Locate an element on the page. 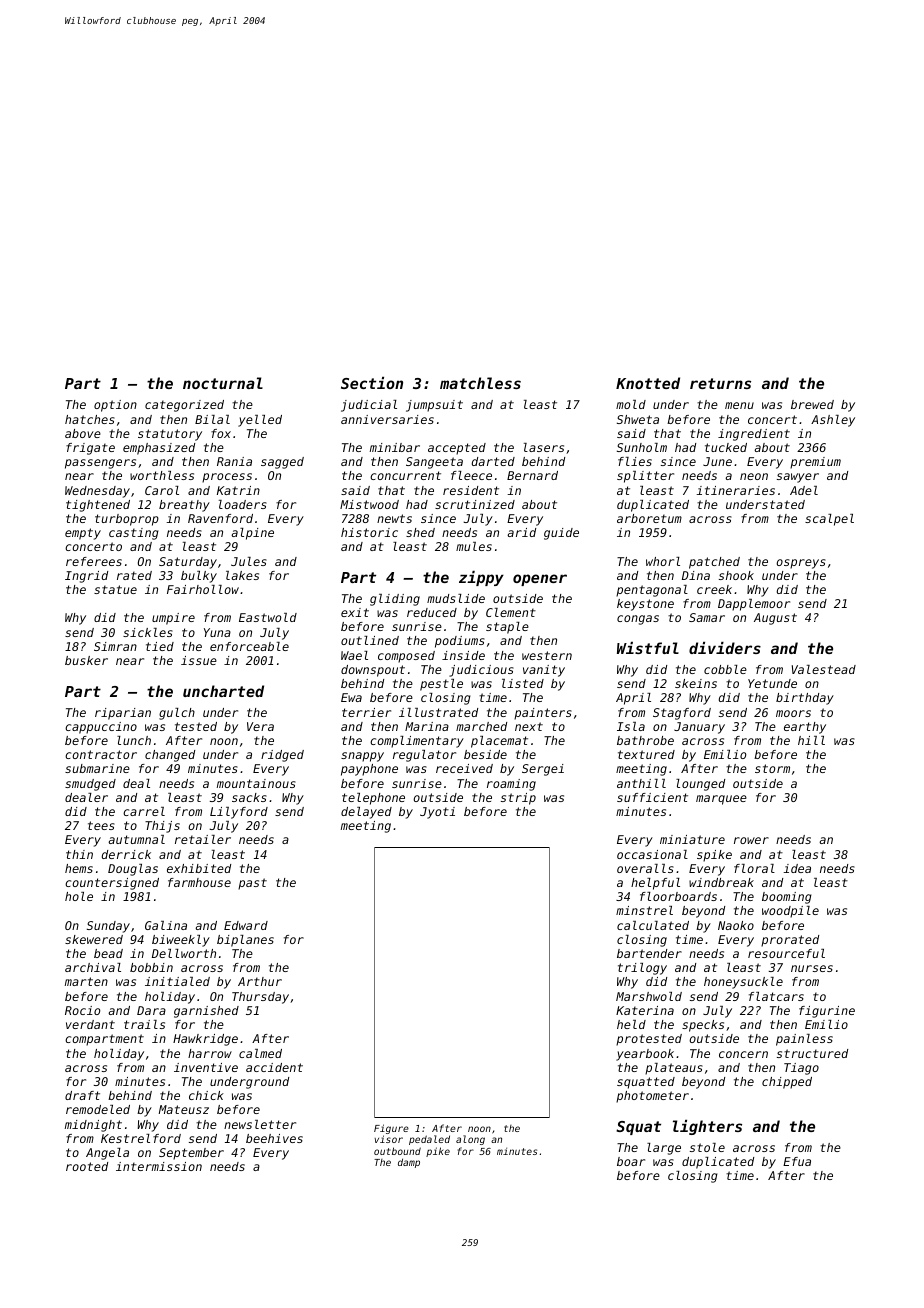  Fairhollow is located at coordinates (203, 589).
